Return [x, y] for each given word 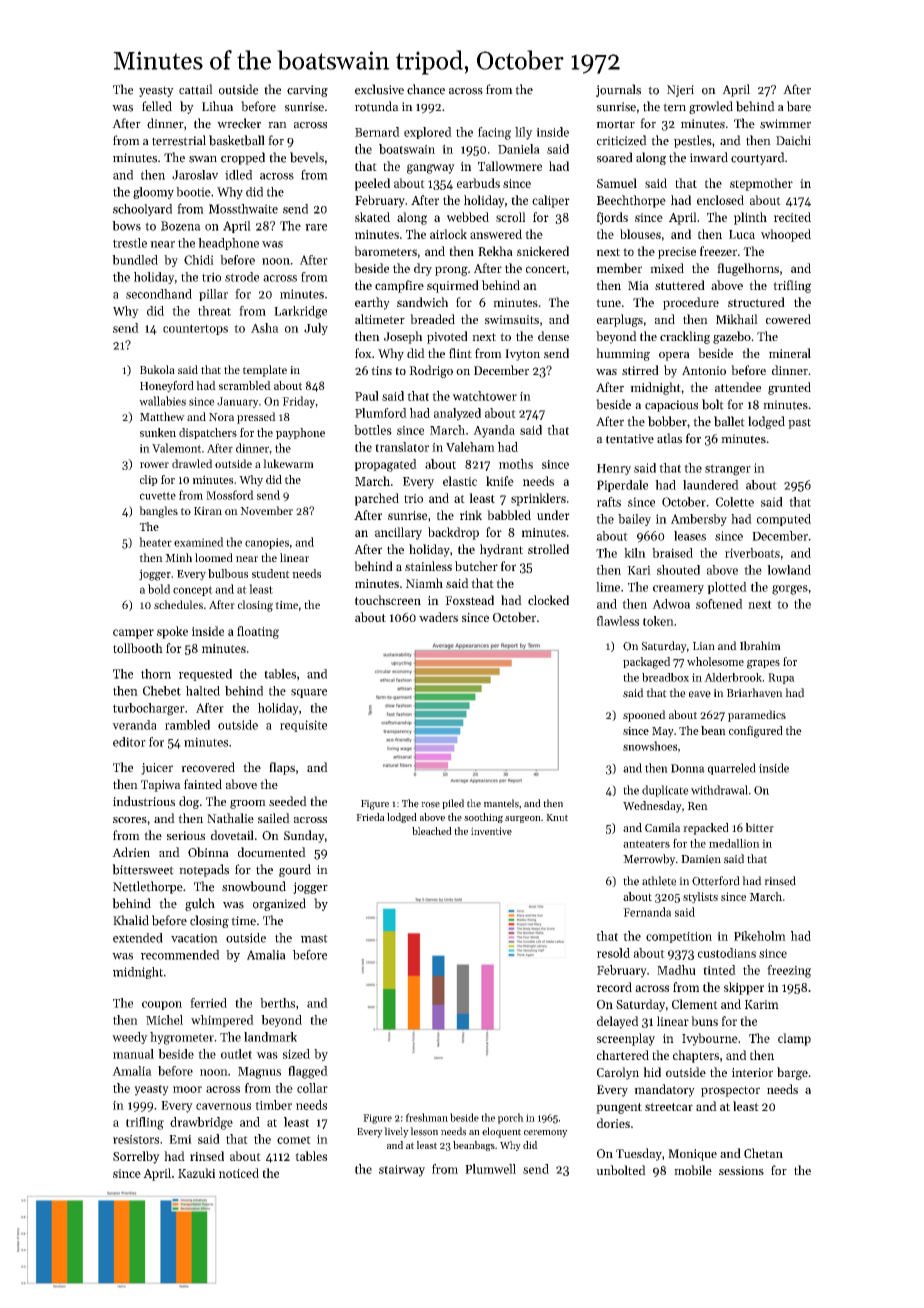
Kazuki [196, 1173]
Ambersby [699, 520]
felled [157, 106]
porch [511, 1118]
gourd [295, 870]
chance [426, 89]
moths [516, 464]
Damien [701, 859]
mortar [615, 124]
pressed [256, 418]
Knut [557, 817]
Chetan [763, 1153]
